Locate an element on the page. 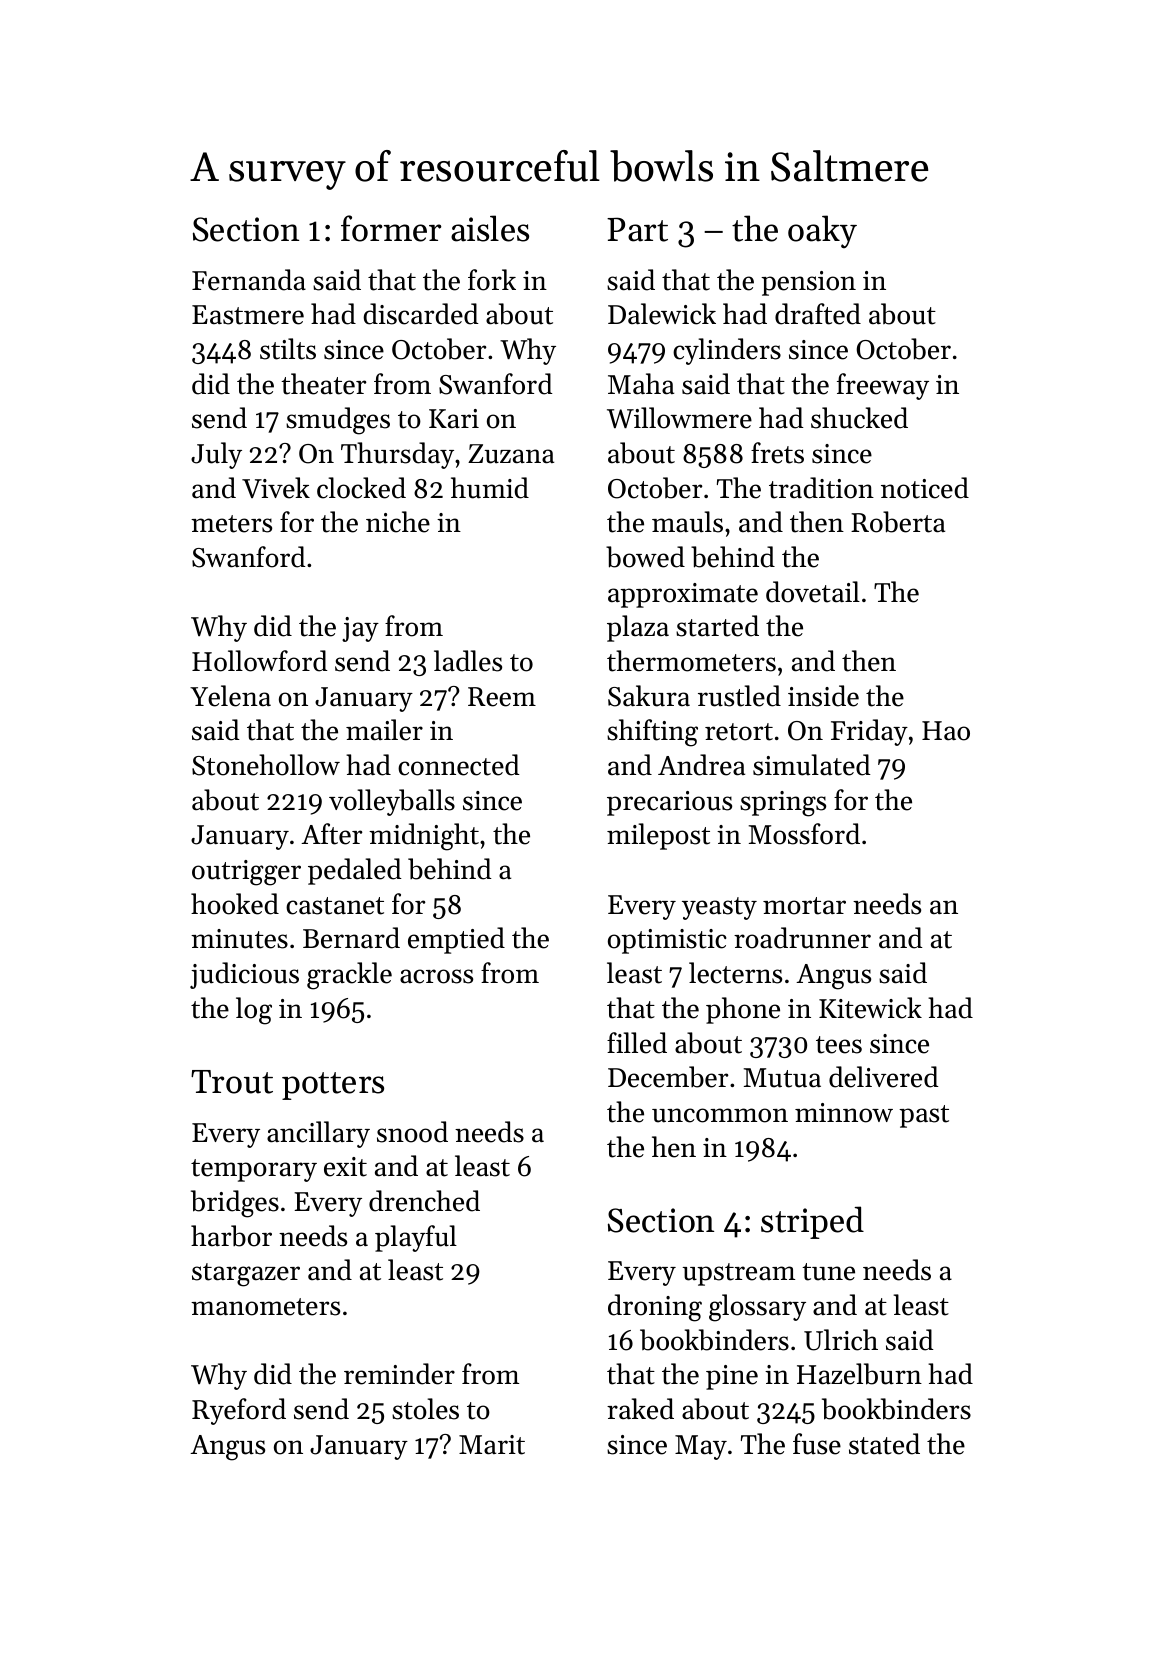 This document has height=1654, width=1165. fuse is located at coordinates (817, 1444).
